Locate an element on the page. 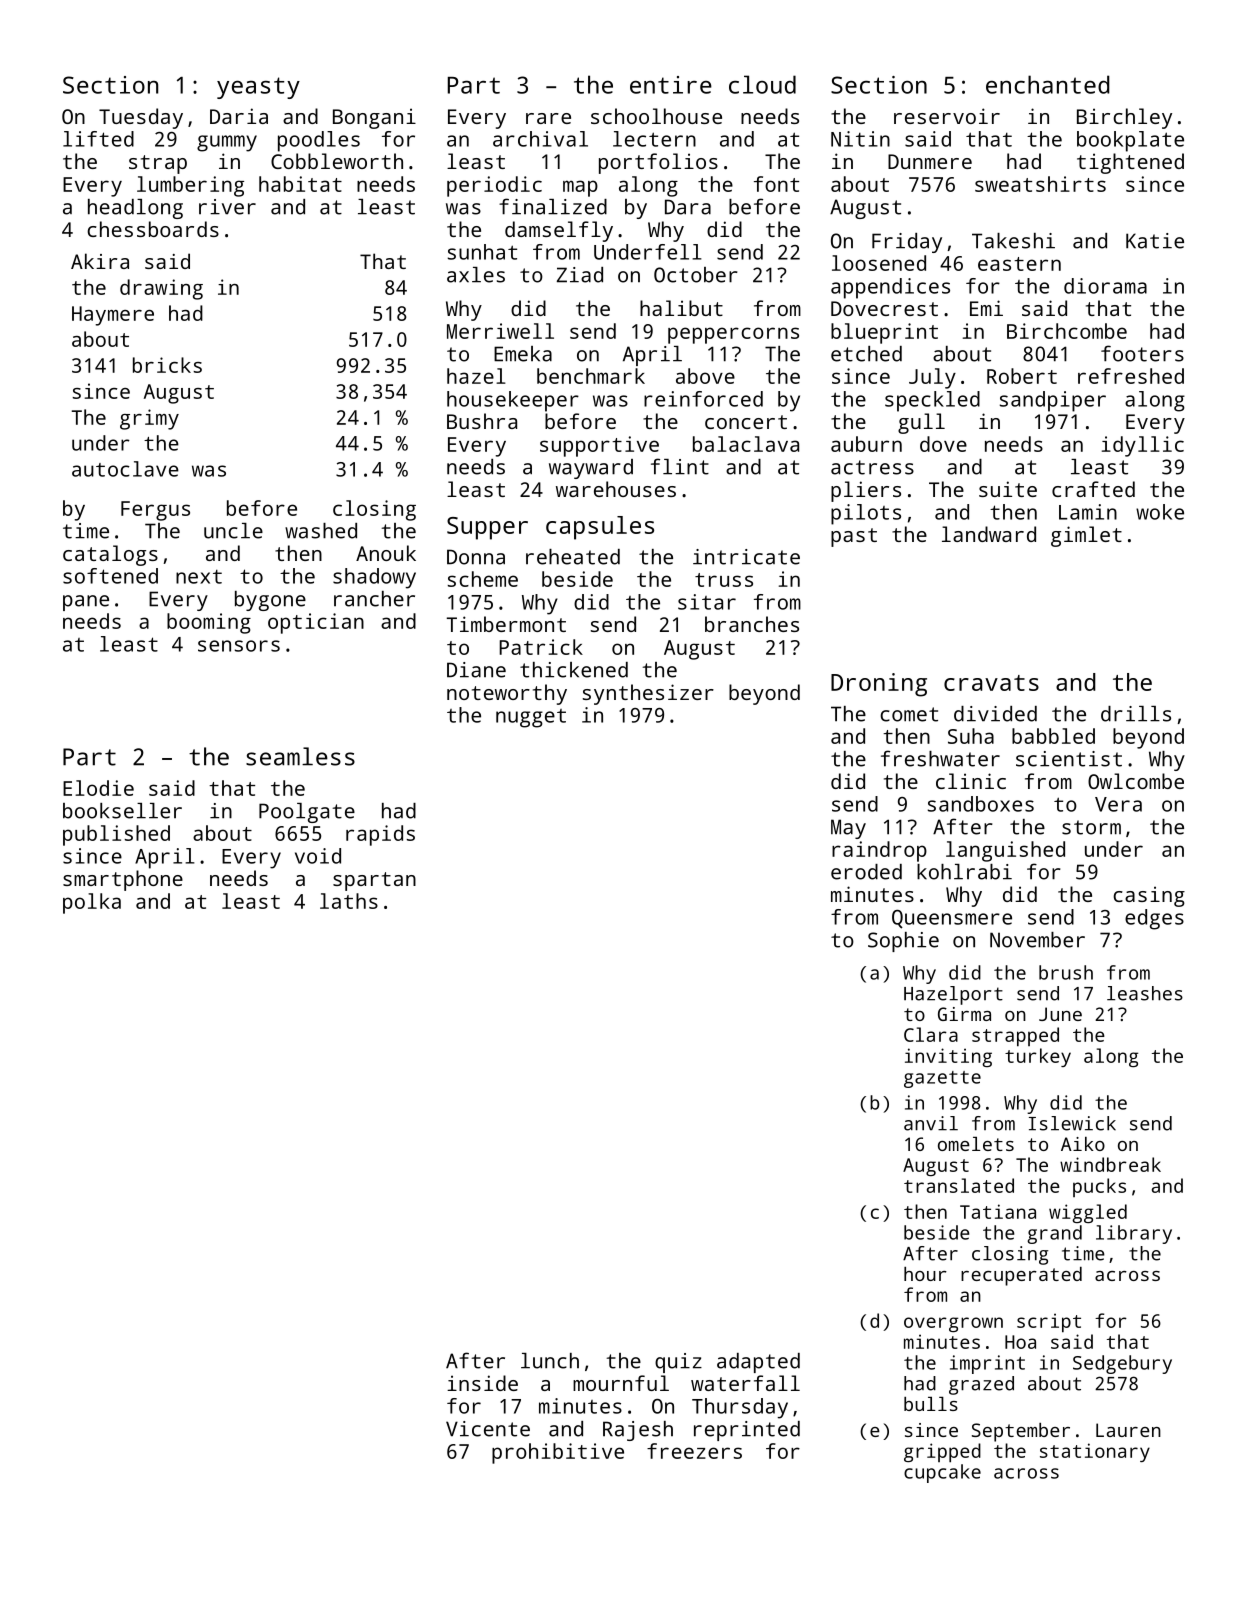  pane is located at coordinates (86, 603).
